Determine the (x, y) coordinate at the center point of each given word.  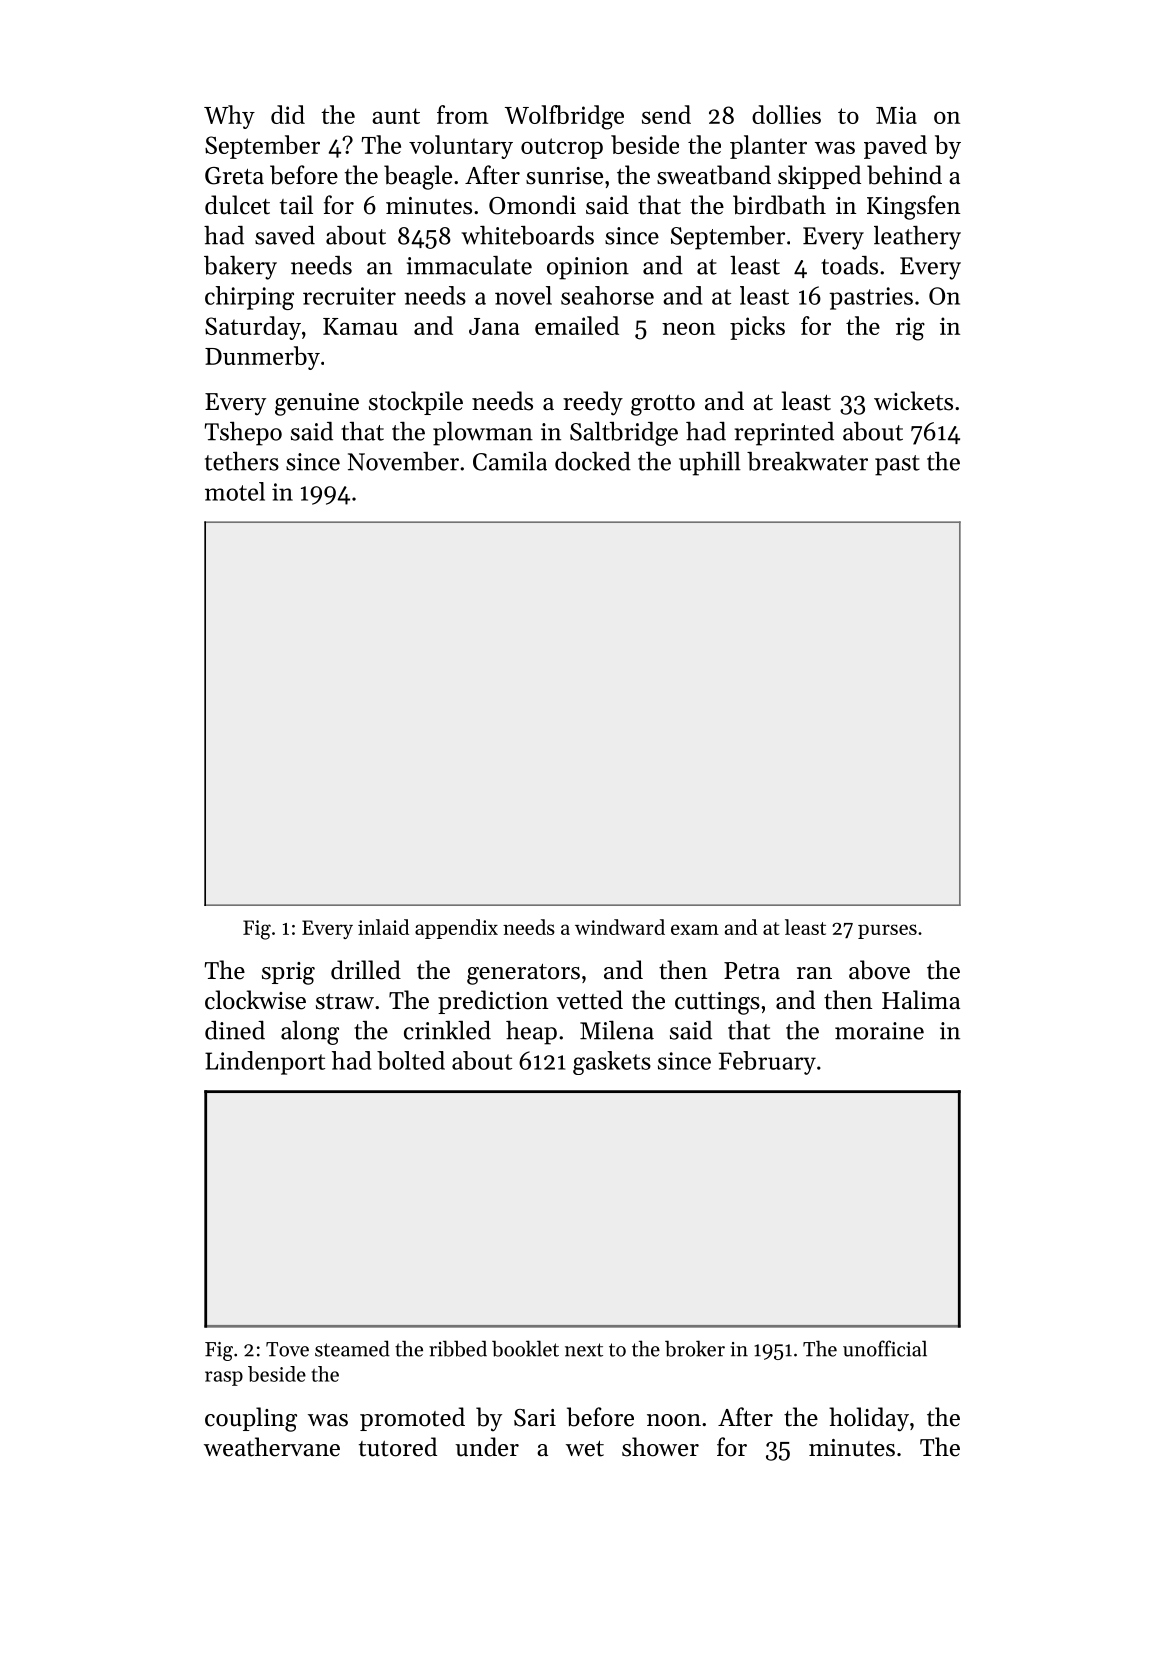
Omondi (532, 205)
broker (695, 1348)
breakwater (807, 461)
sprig (288, 973)
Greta (234, 176)
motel (235, 491)
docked (593, 461)
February (767, 1063)
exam (695, 929)
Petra (752, 971)
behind (904, 175)
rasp (224, 1378)
